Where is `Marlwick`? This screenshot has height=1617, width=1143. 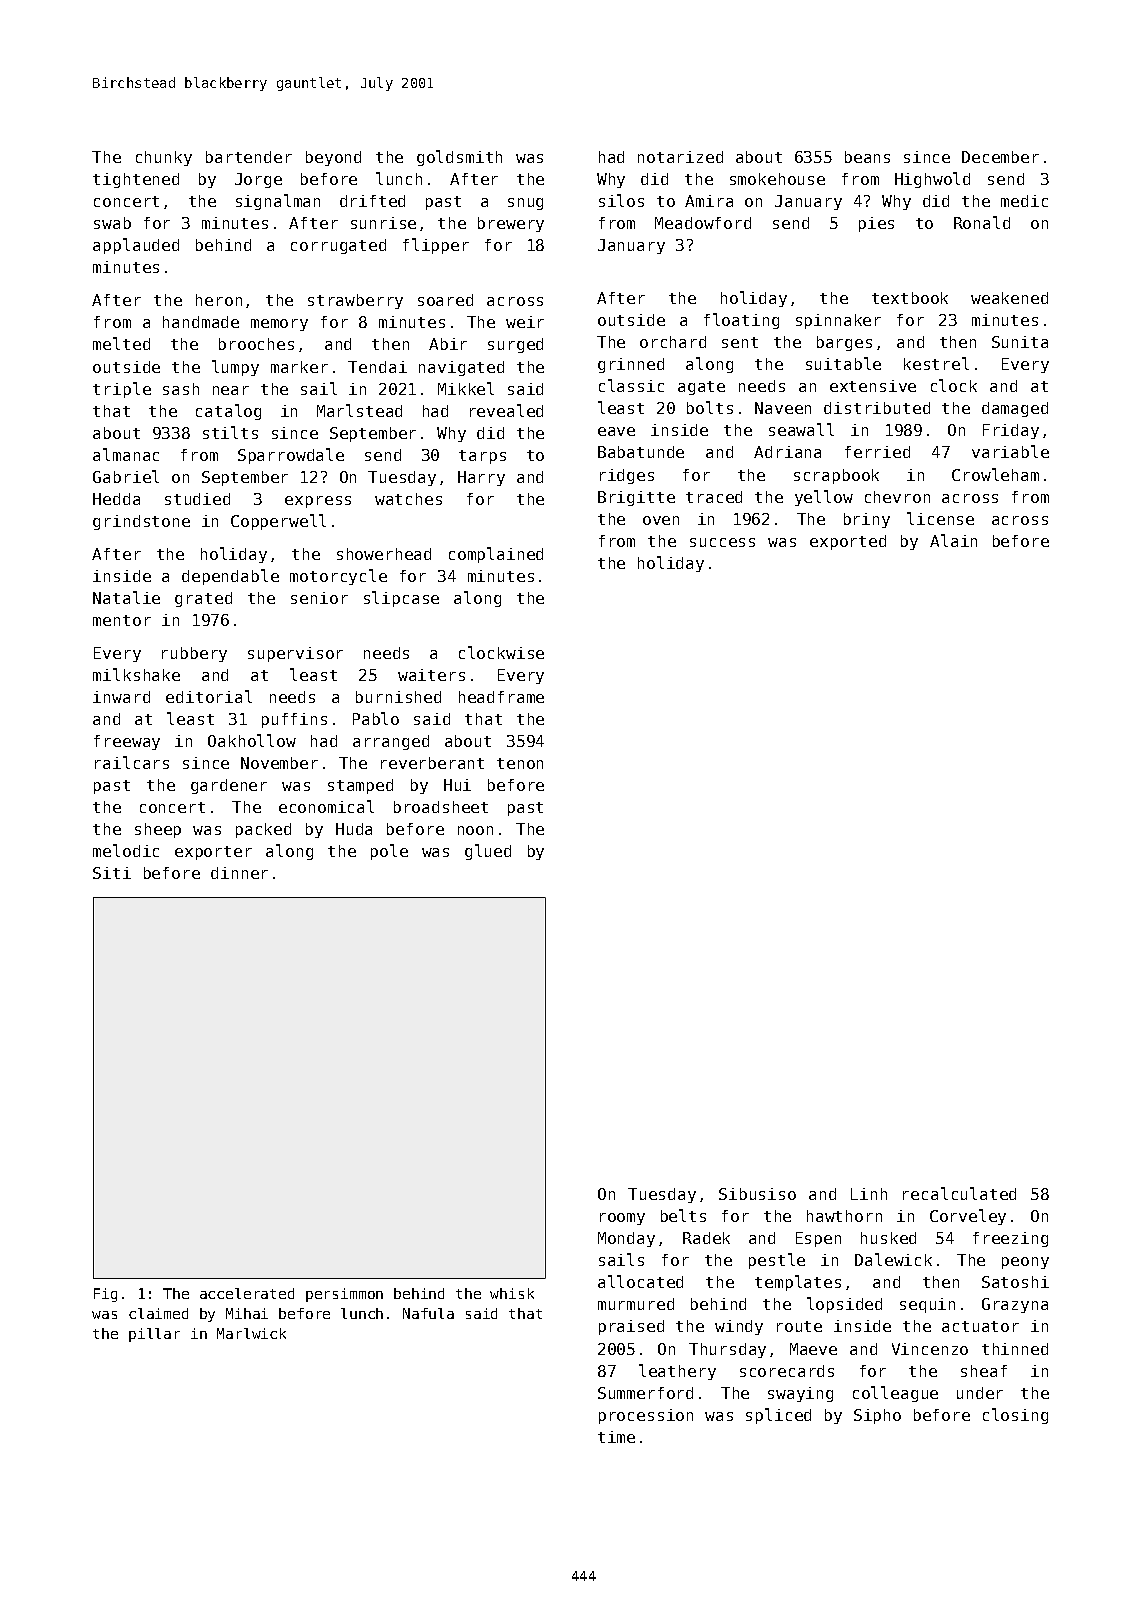
Marlwick is located at coordinates (251, 1333).
